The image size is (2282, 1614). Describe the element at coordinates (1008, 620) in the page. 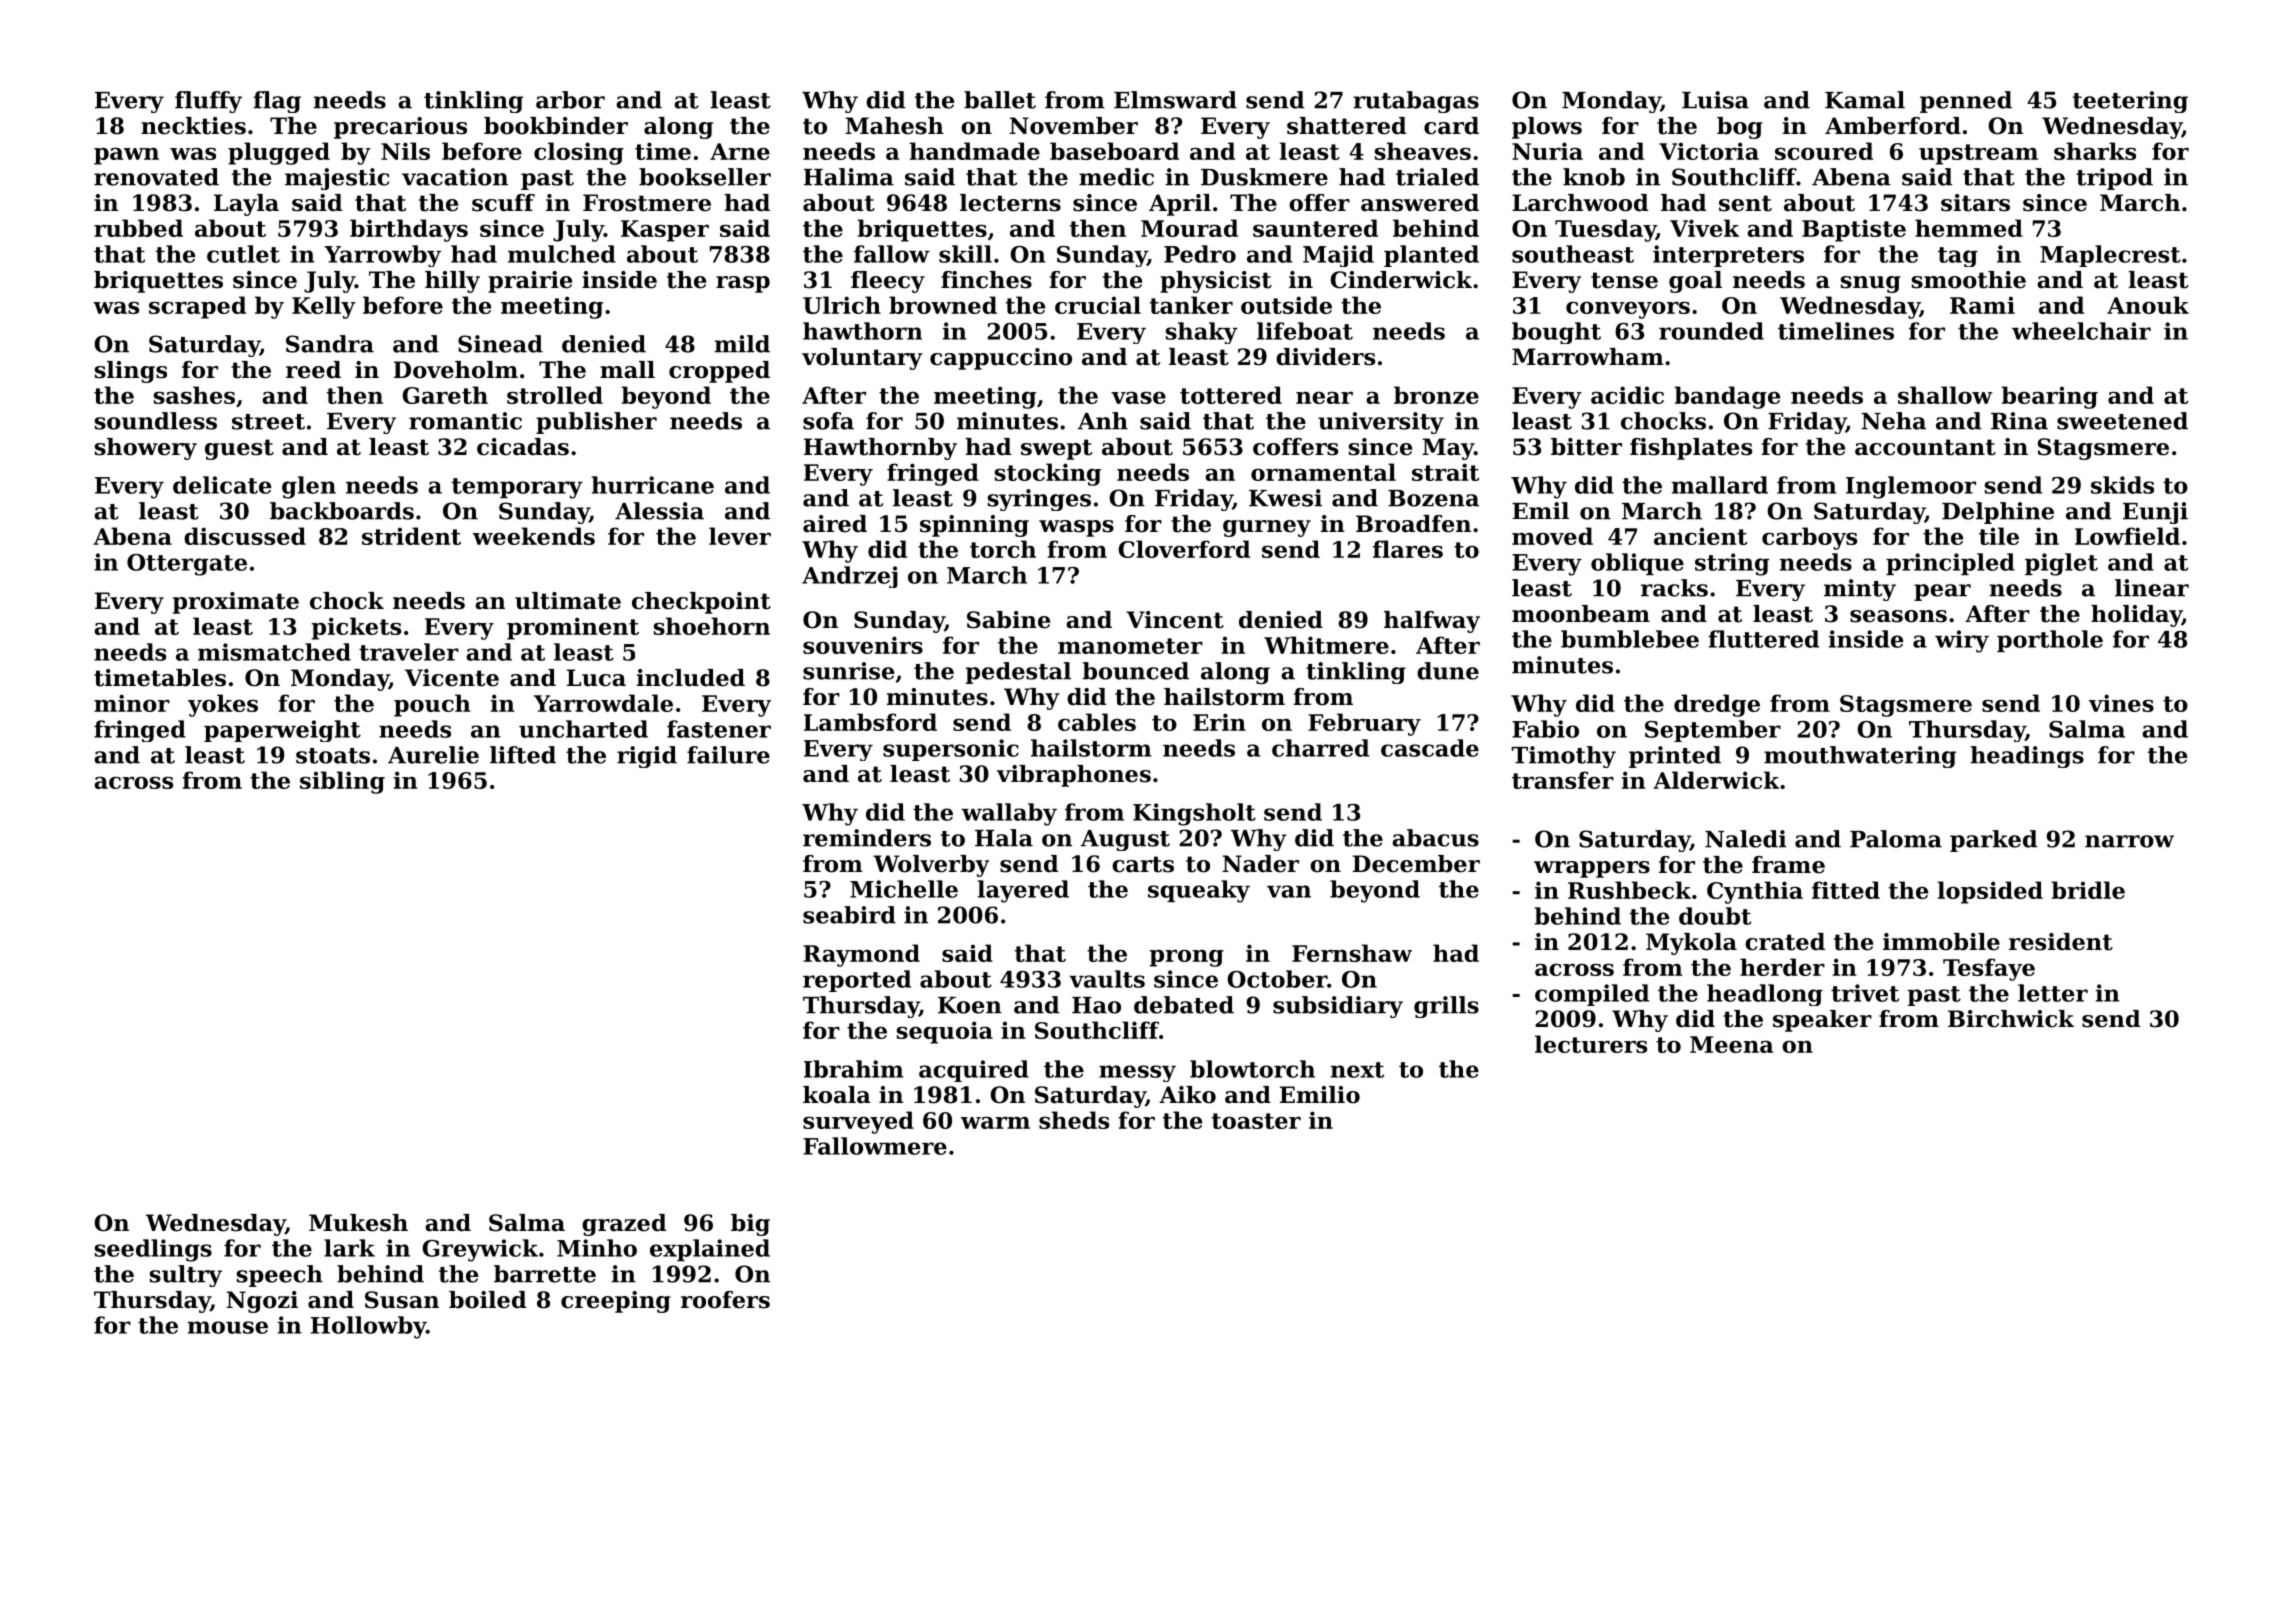

I see `Sabine` at that location.
